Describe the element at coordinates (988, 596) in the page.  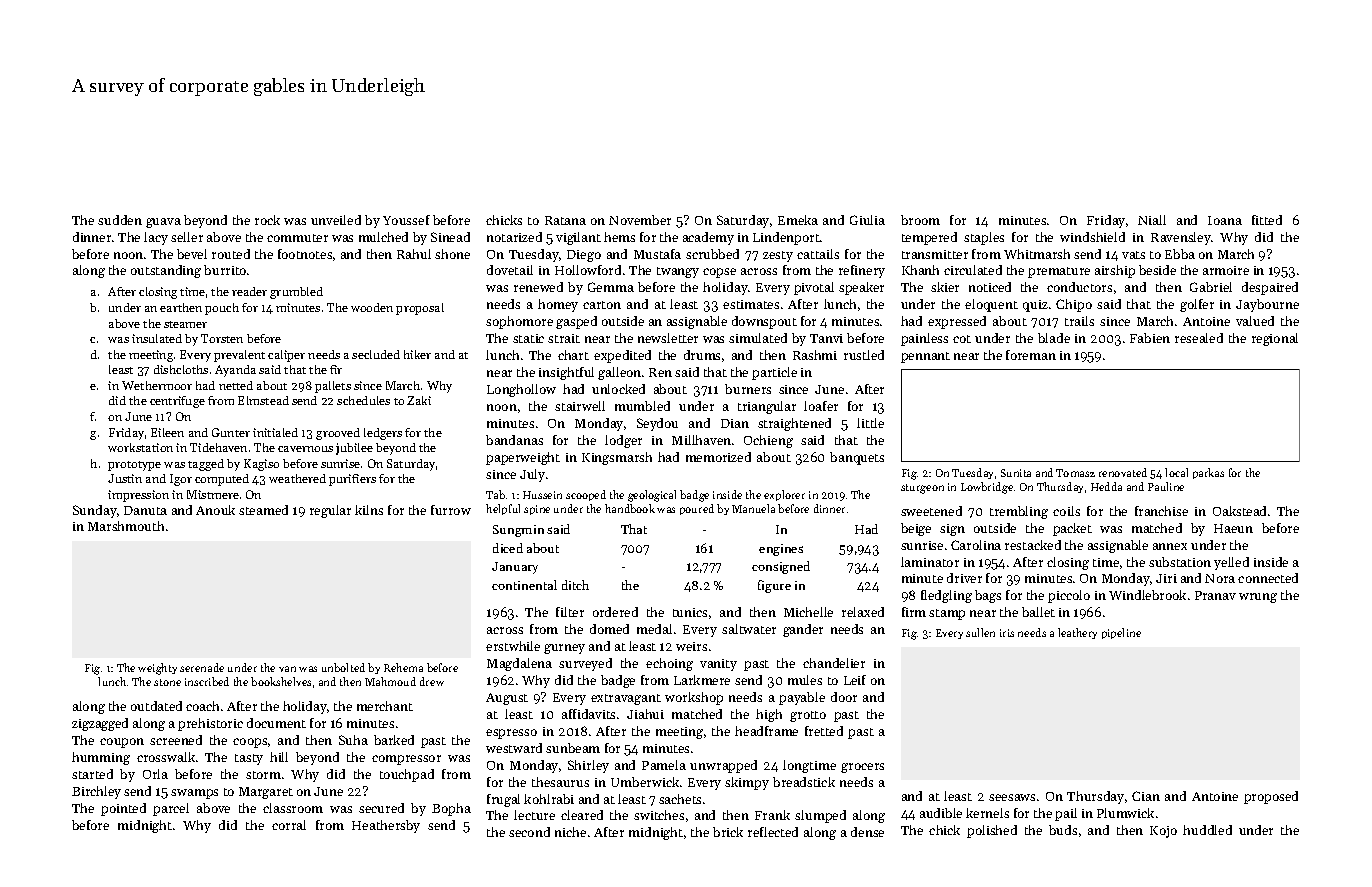
I see `bags` at that location.
